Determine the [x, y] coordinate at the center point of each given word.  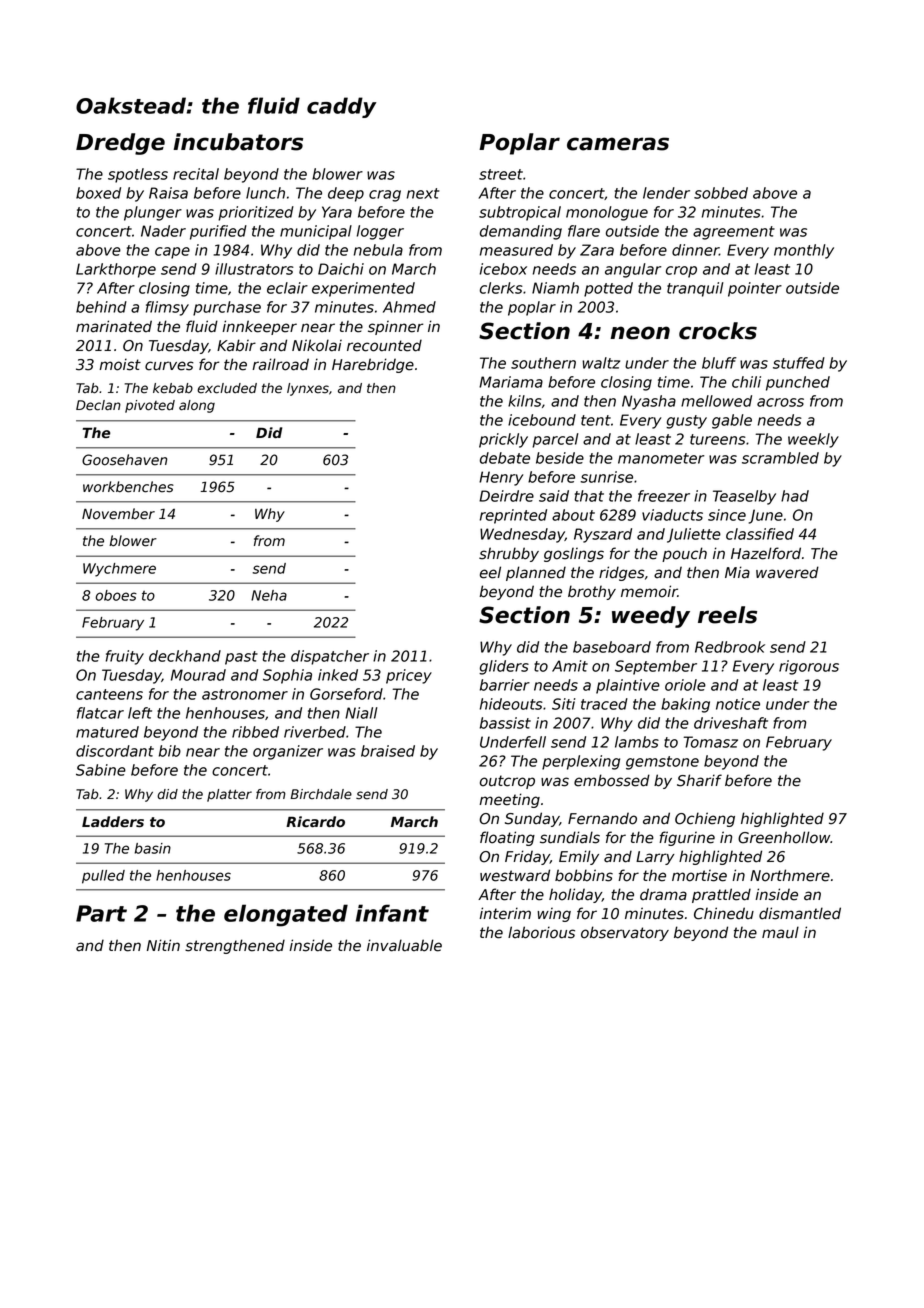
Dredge [120, 144]
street [501, 174]
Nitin [163, 945]
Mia [737, 572]
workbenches [128, 487]
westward [515, 875]
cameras [618, 144]
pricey [409, 676]
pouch [684, 554]
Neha [269, 595]
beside [560, 458]
